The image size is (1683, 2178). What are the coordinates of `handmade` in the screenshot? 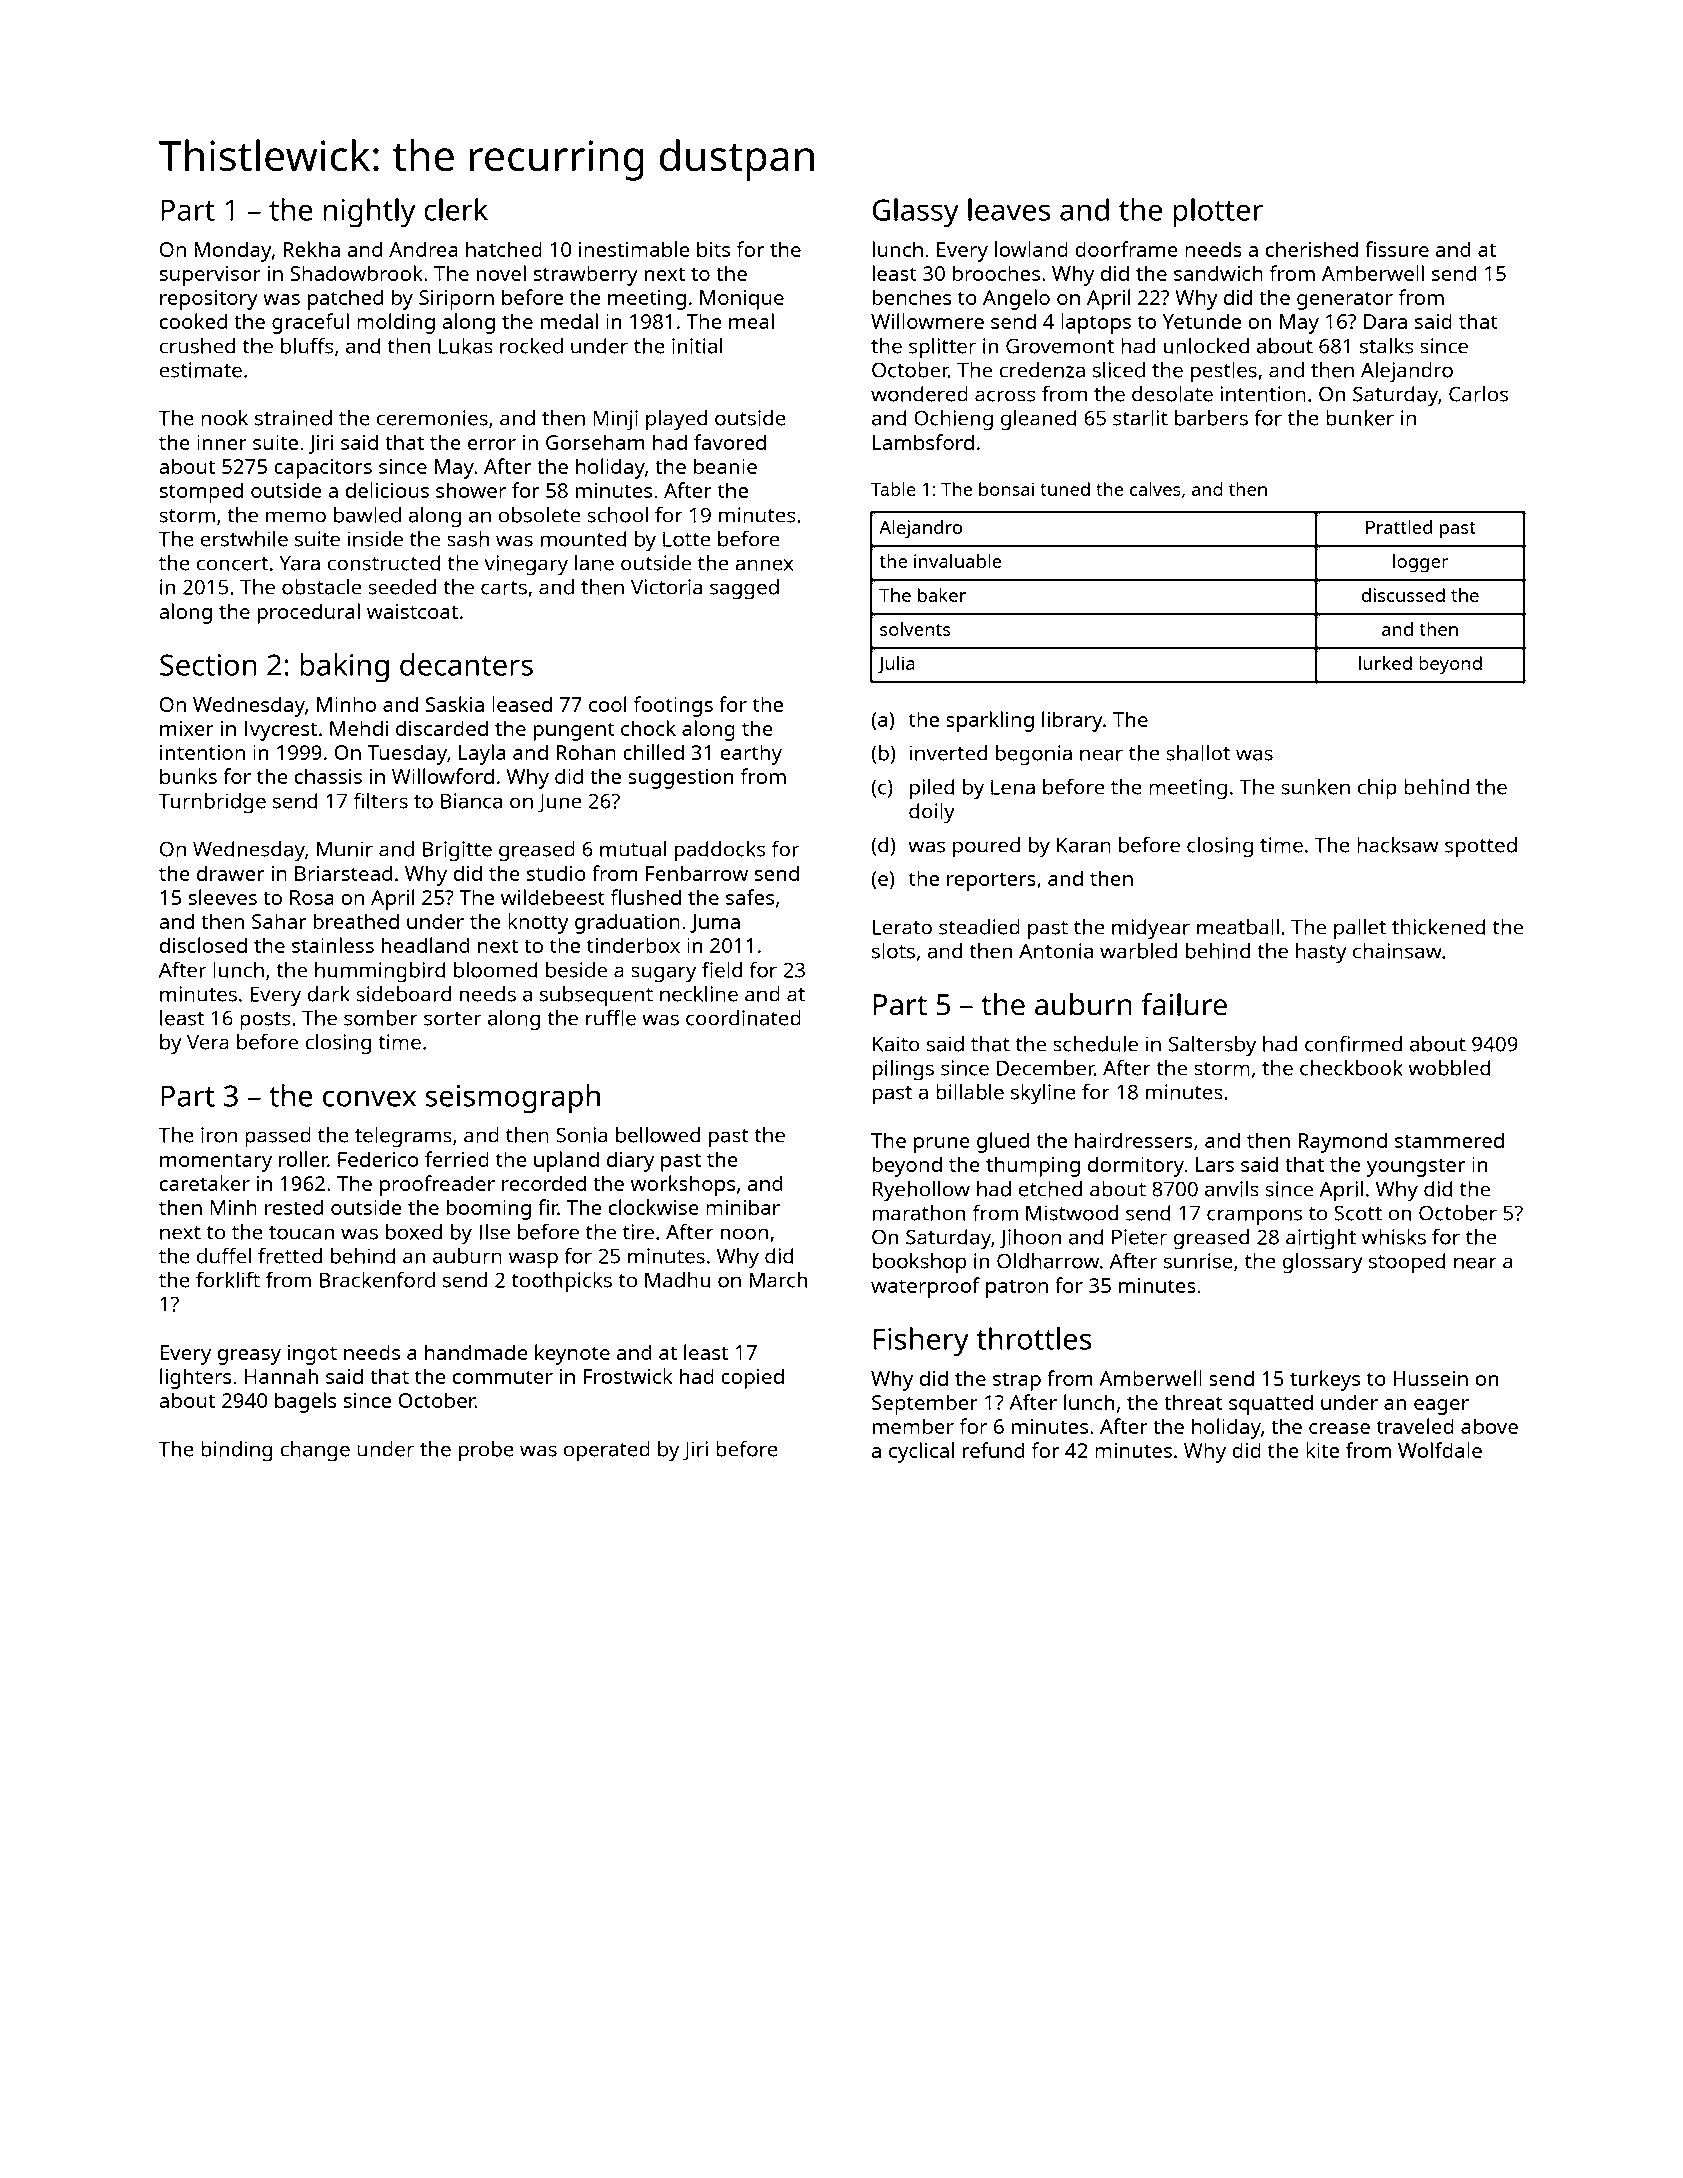 It's located at (476, 1352).
